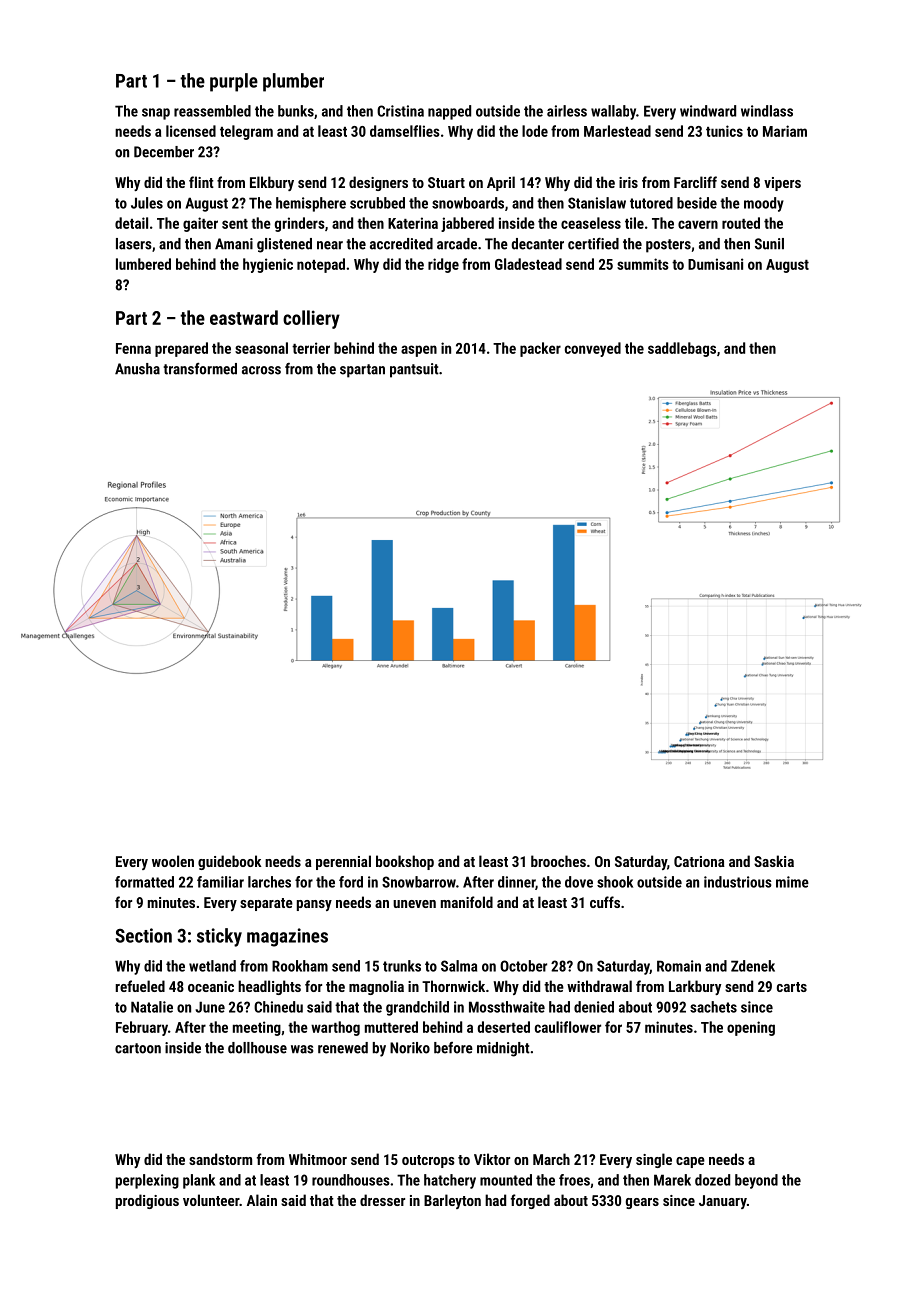 This image has height=1308, width=924. What do you see at coordinates (144, 882) in the image?
I see `formatted` at bounding box center [144, 882].
